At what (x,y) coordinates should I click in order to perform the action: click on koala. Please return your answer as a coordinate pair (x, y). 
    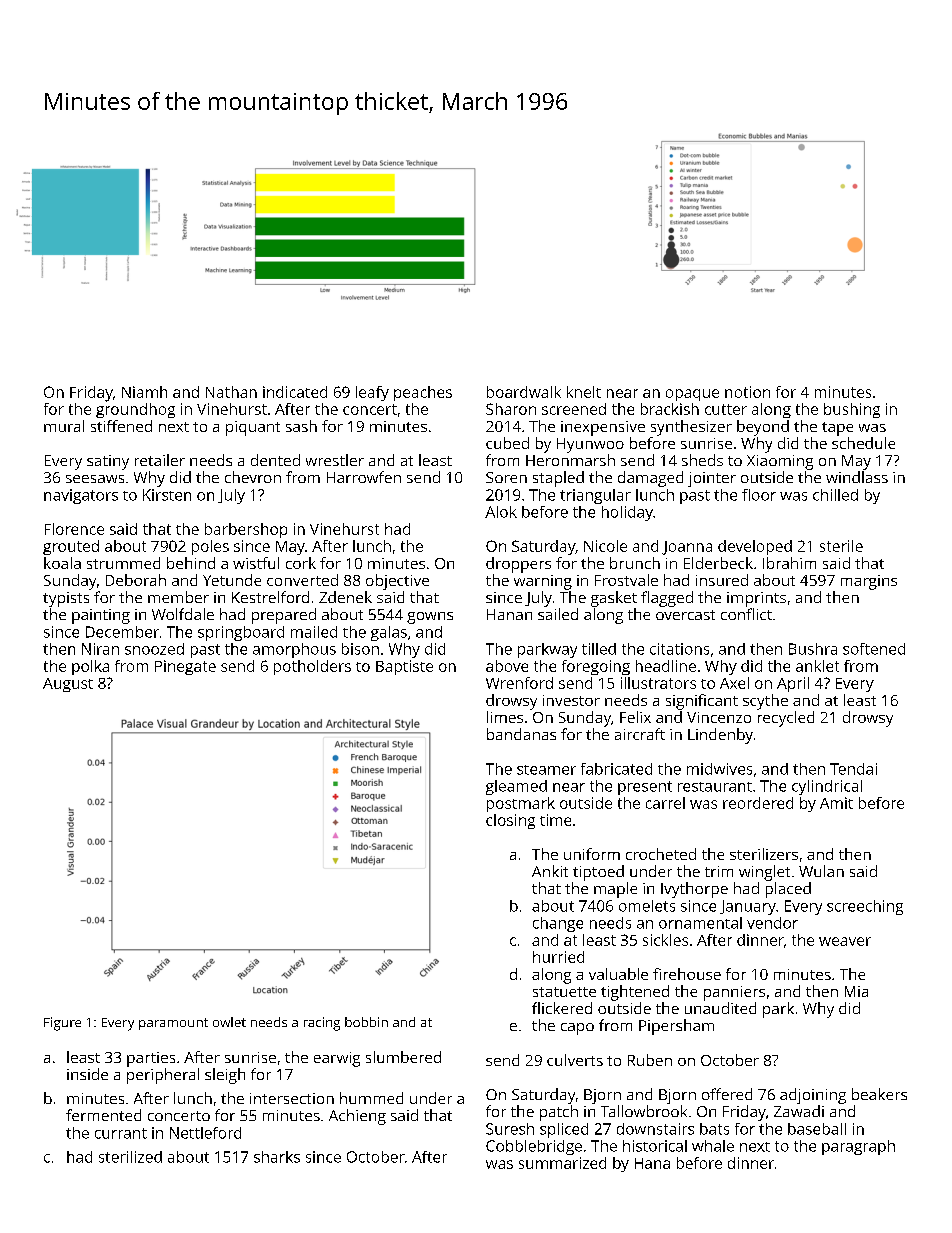
    Looking at the image, I should click on (62, 563).
